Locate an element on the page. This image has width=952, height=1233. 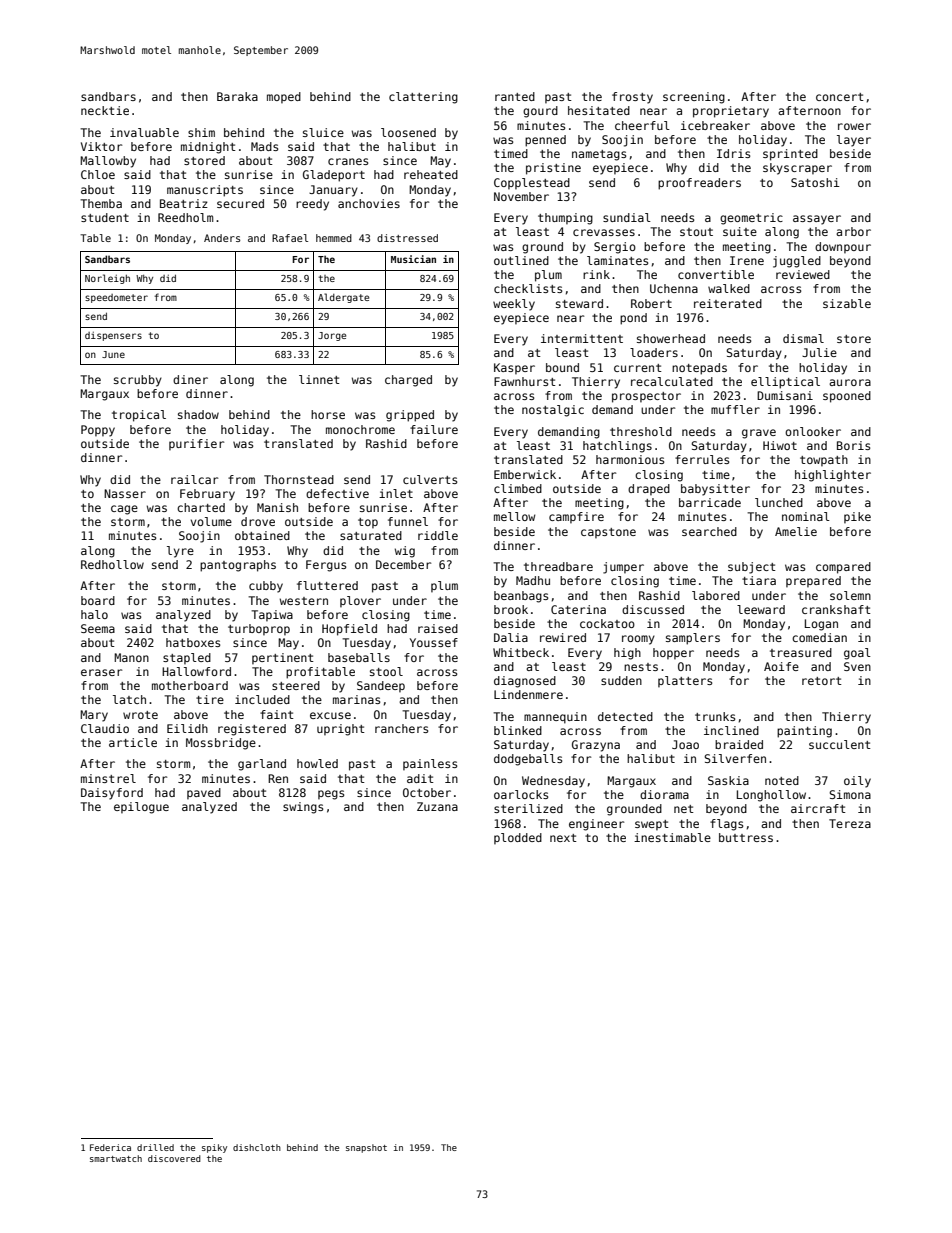
scrubby is located at coordinates (138, 381).
